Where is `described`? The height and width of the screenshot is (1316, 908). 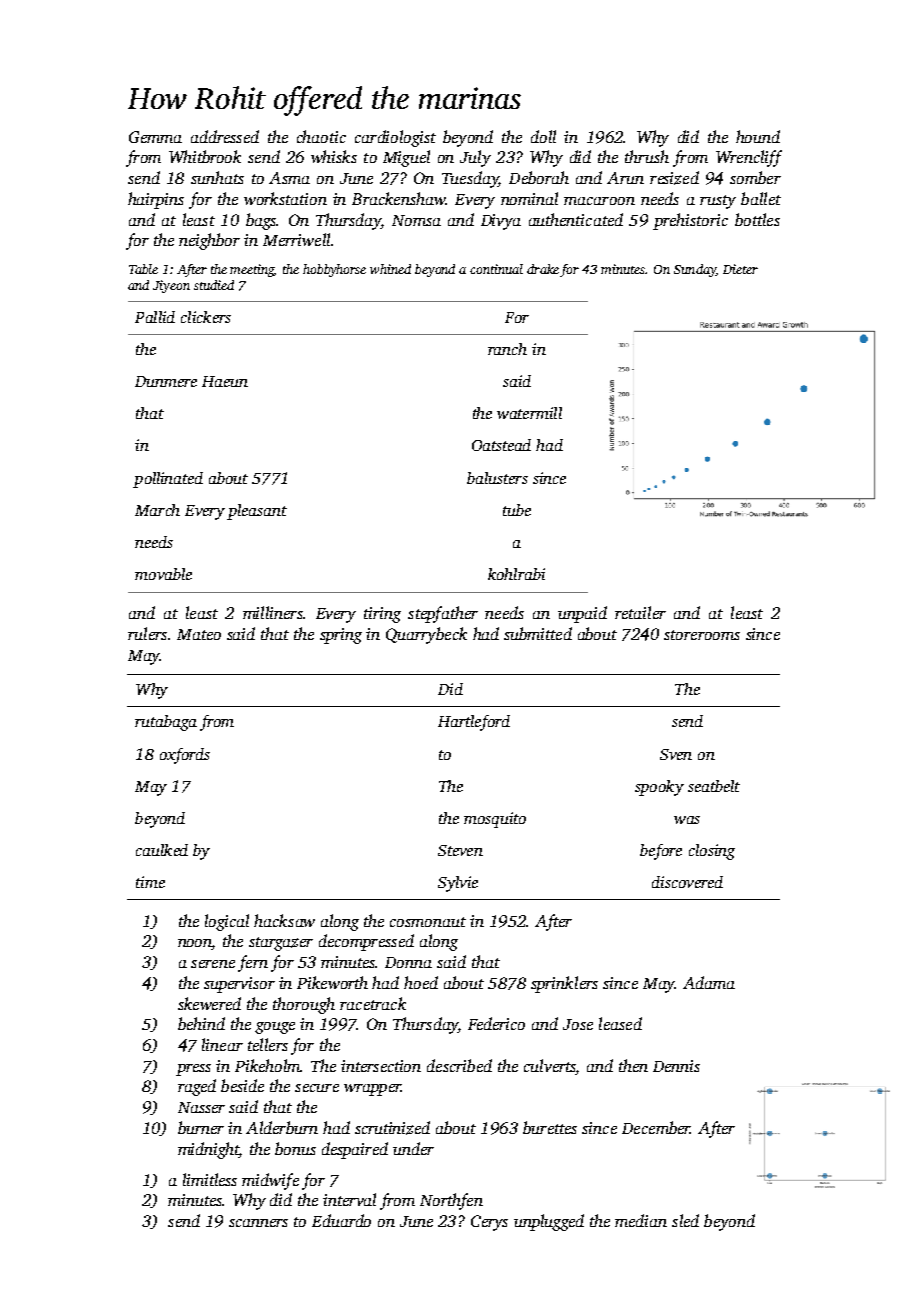 described is located at coordinates (459, 1065).
